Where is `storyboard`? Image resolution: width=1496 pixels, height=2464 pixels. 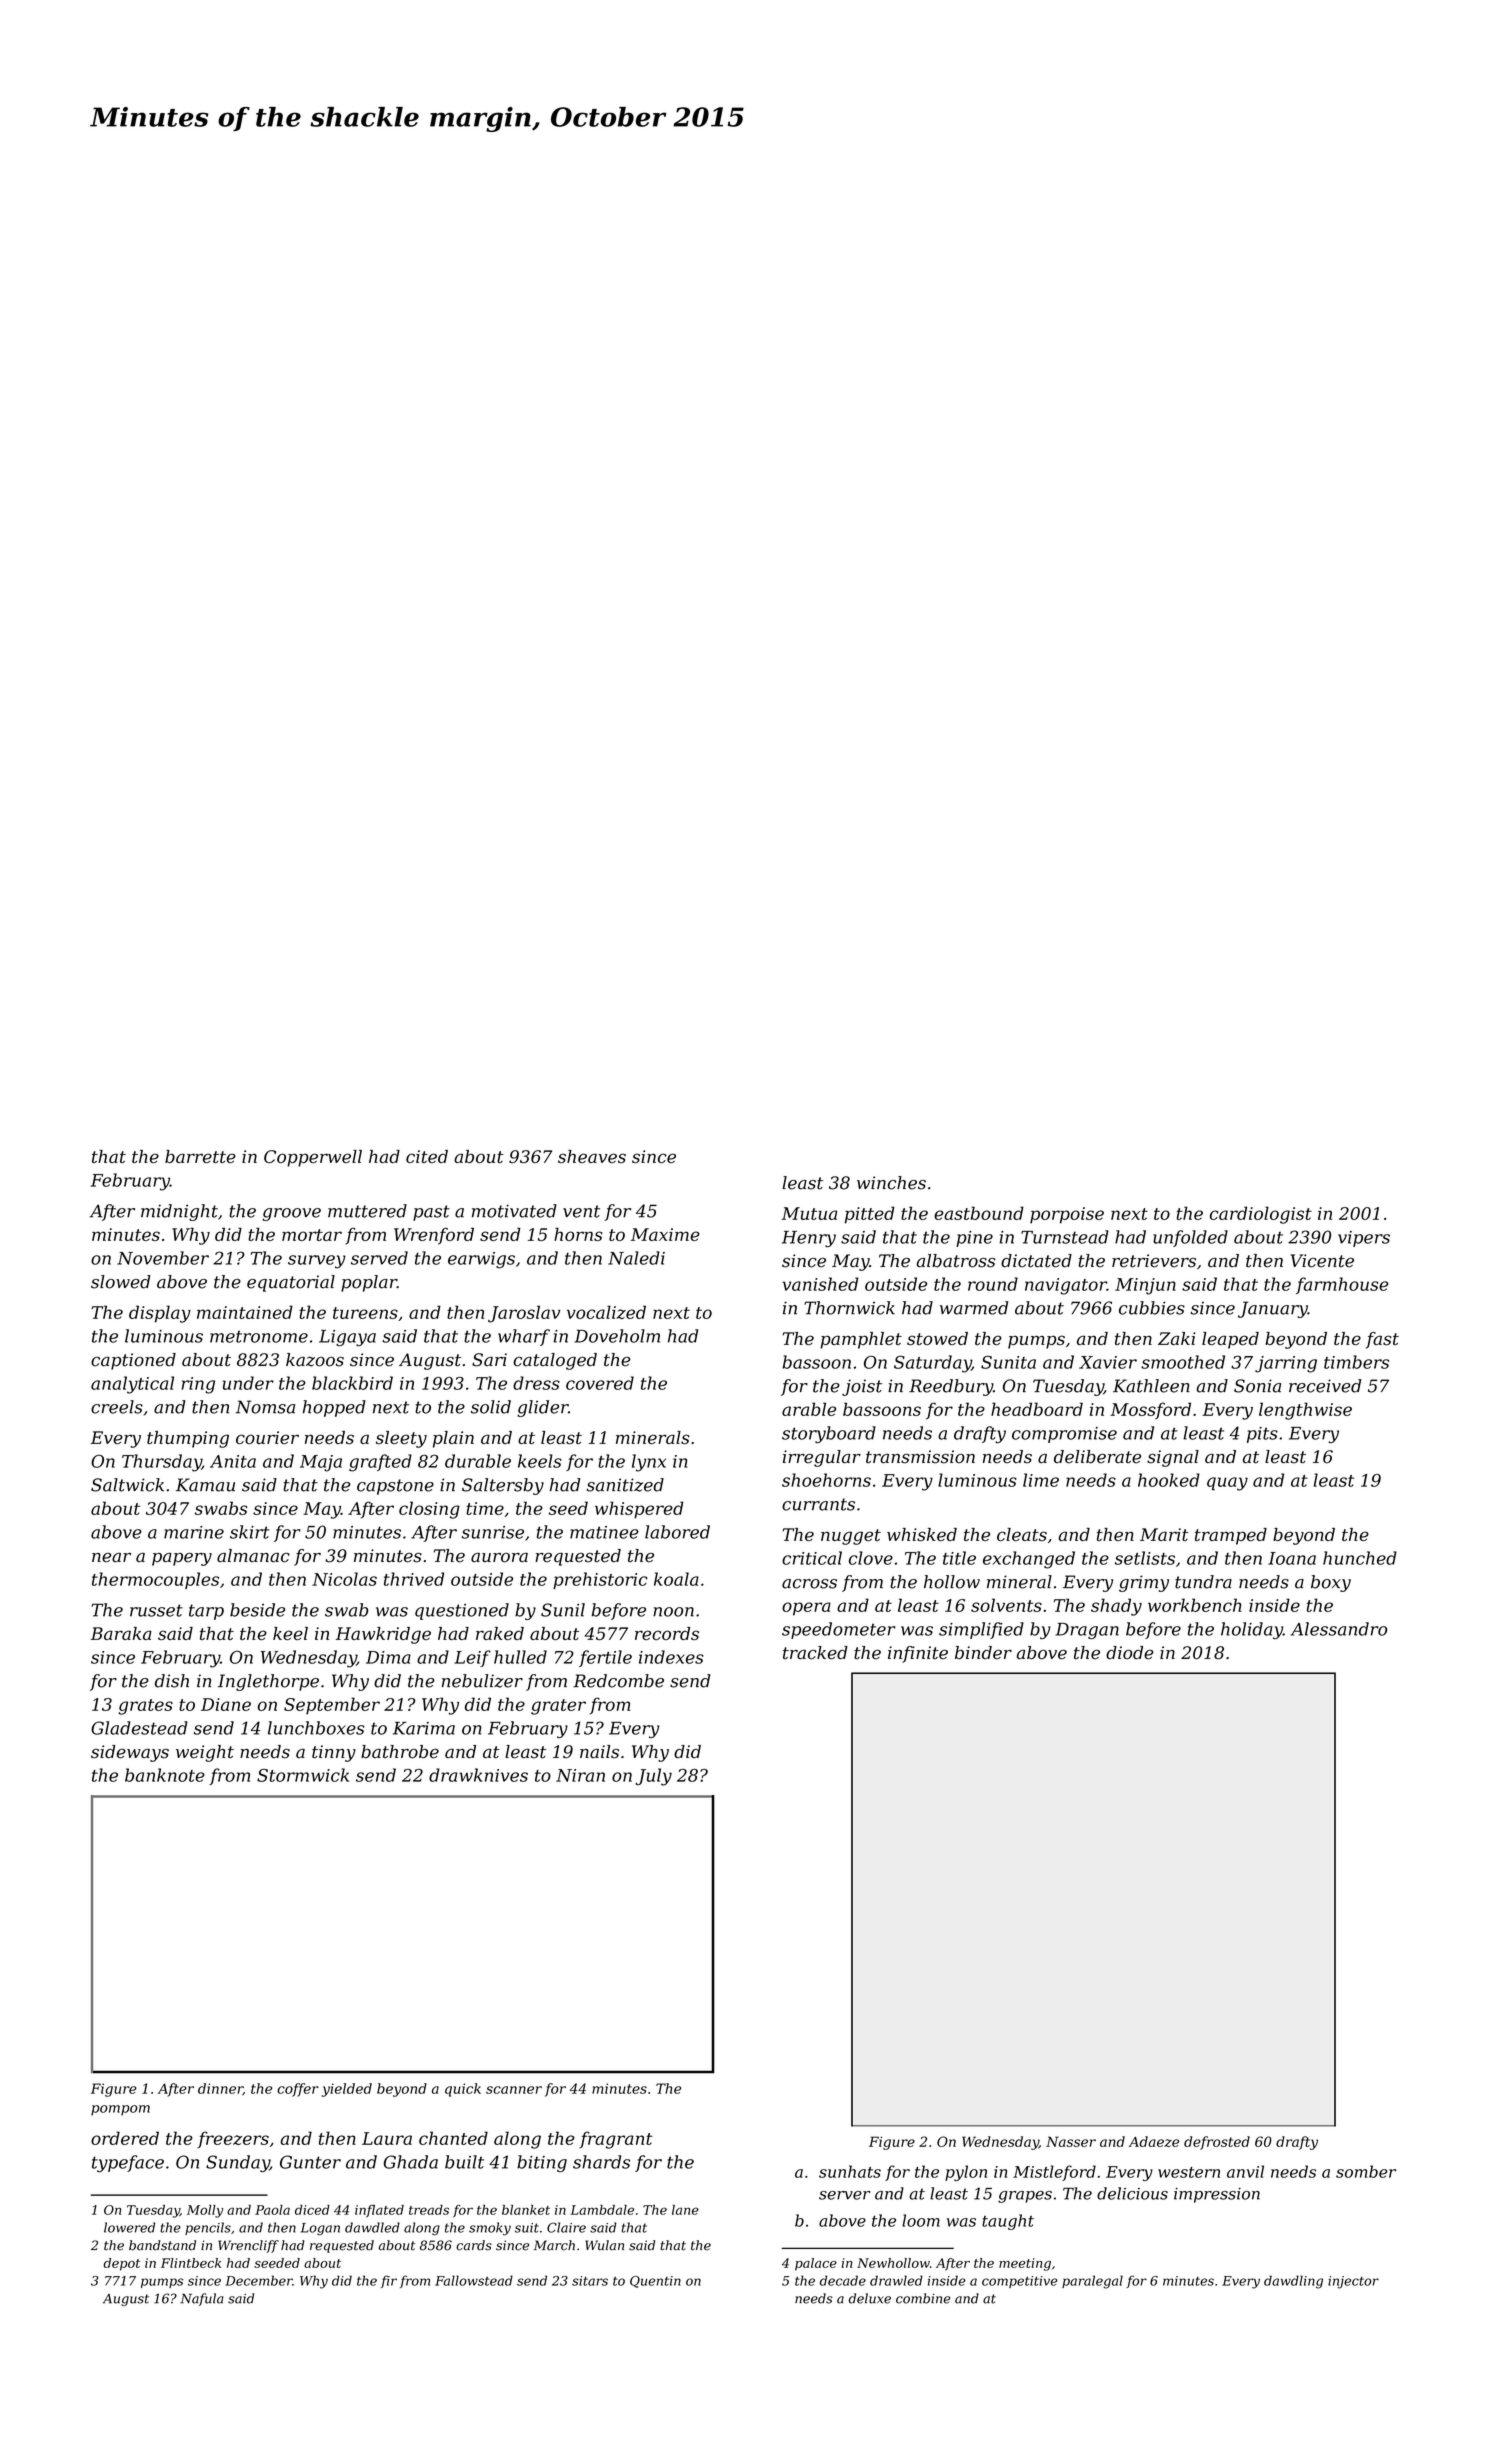 storyboard is located at coordinates (829, 1434).
